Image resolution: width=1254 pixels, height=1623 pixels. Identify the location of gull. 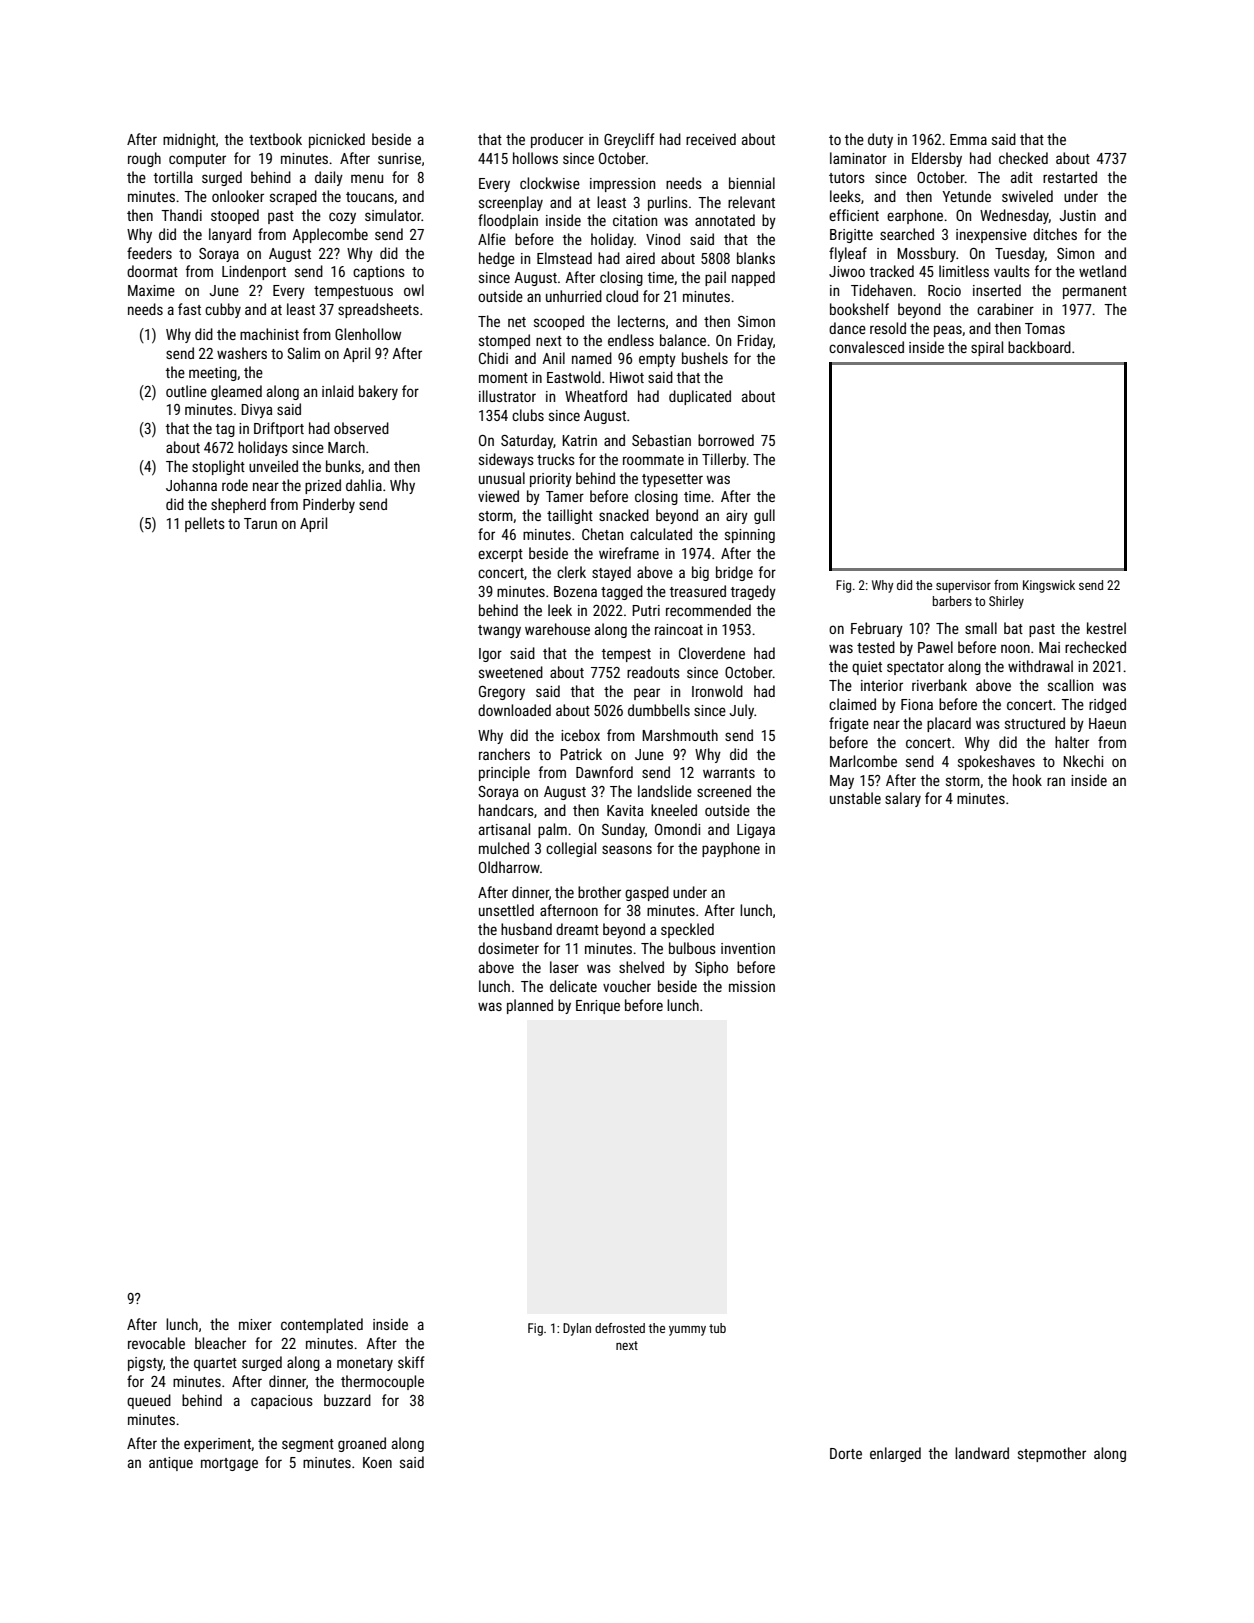
(764, 516).
